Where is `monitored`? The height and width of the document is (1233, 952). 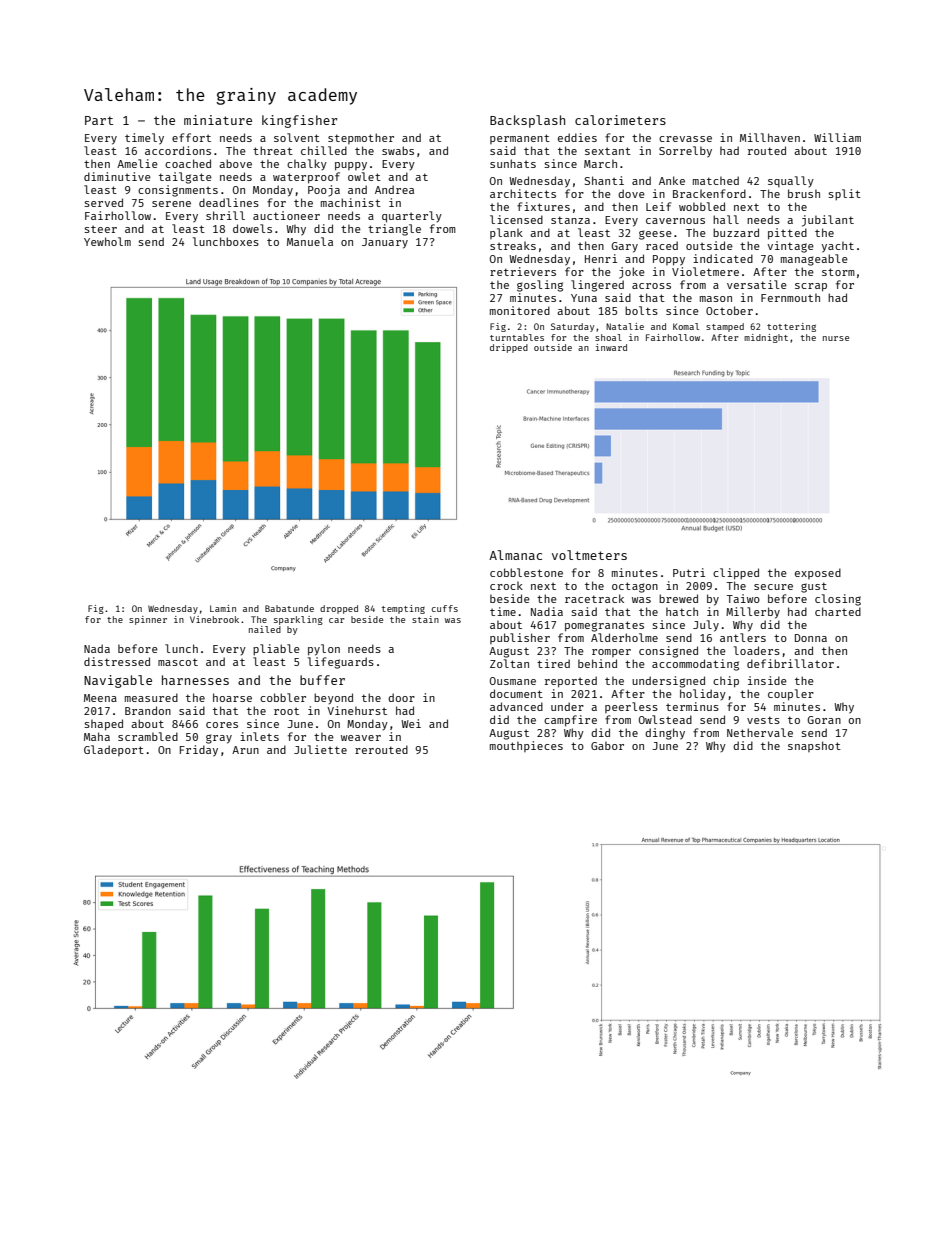 monitored is located at coordinates (520, 310).
